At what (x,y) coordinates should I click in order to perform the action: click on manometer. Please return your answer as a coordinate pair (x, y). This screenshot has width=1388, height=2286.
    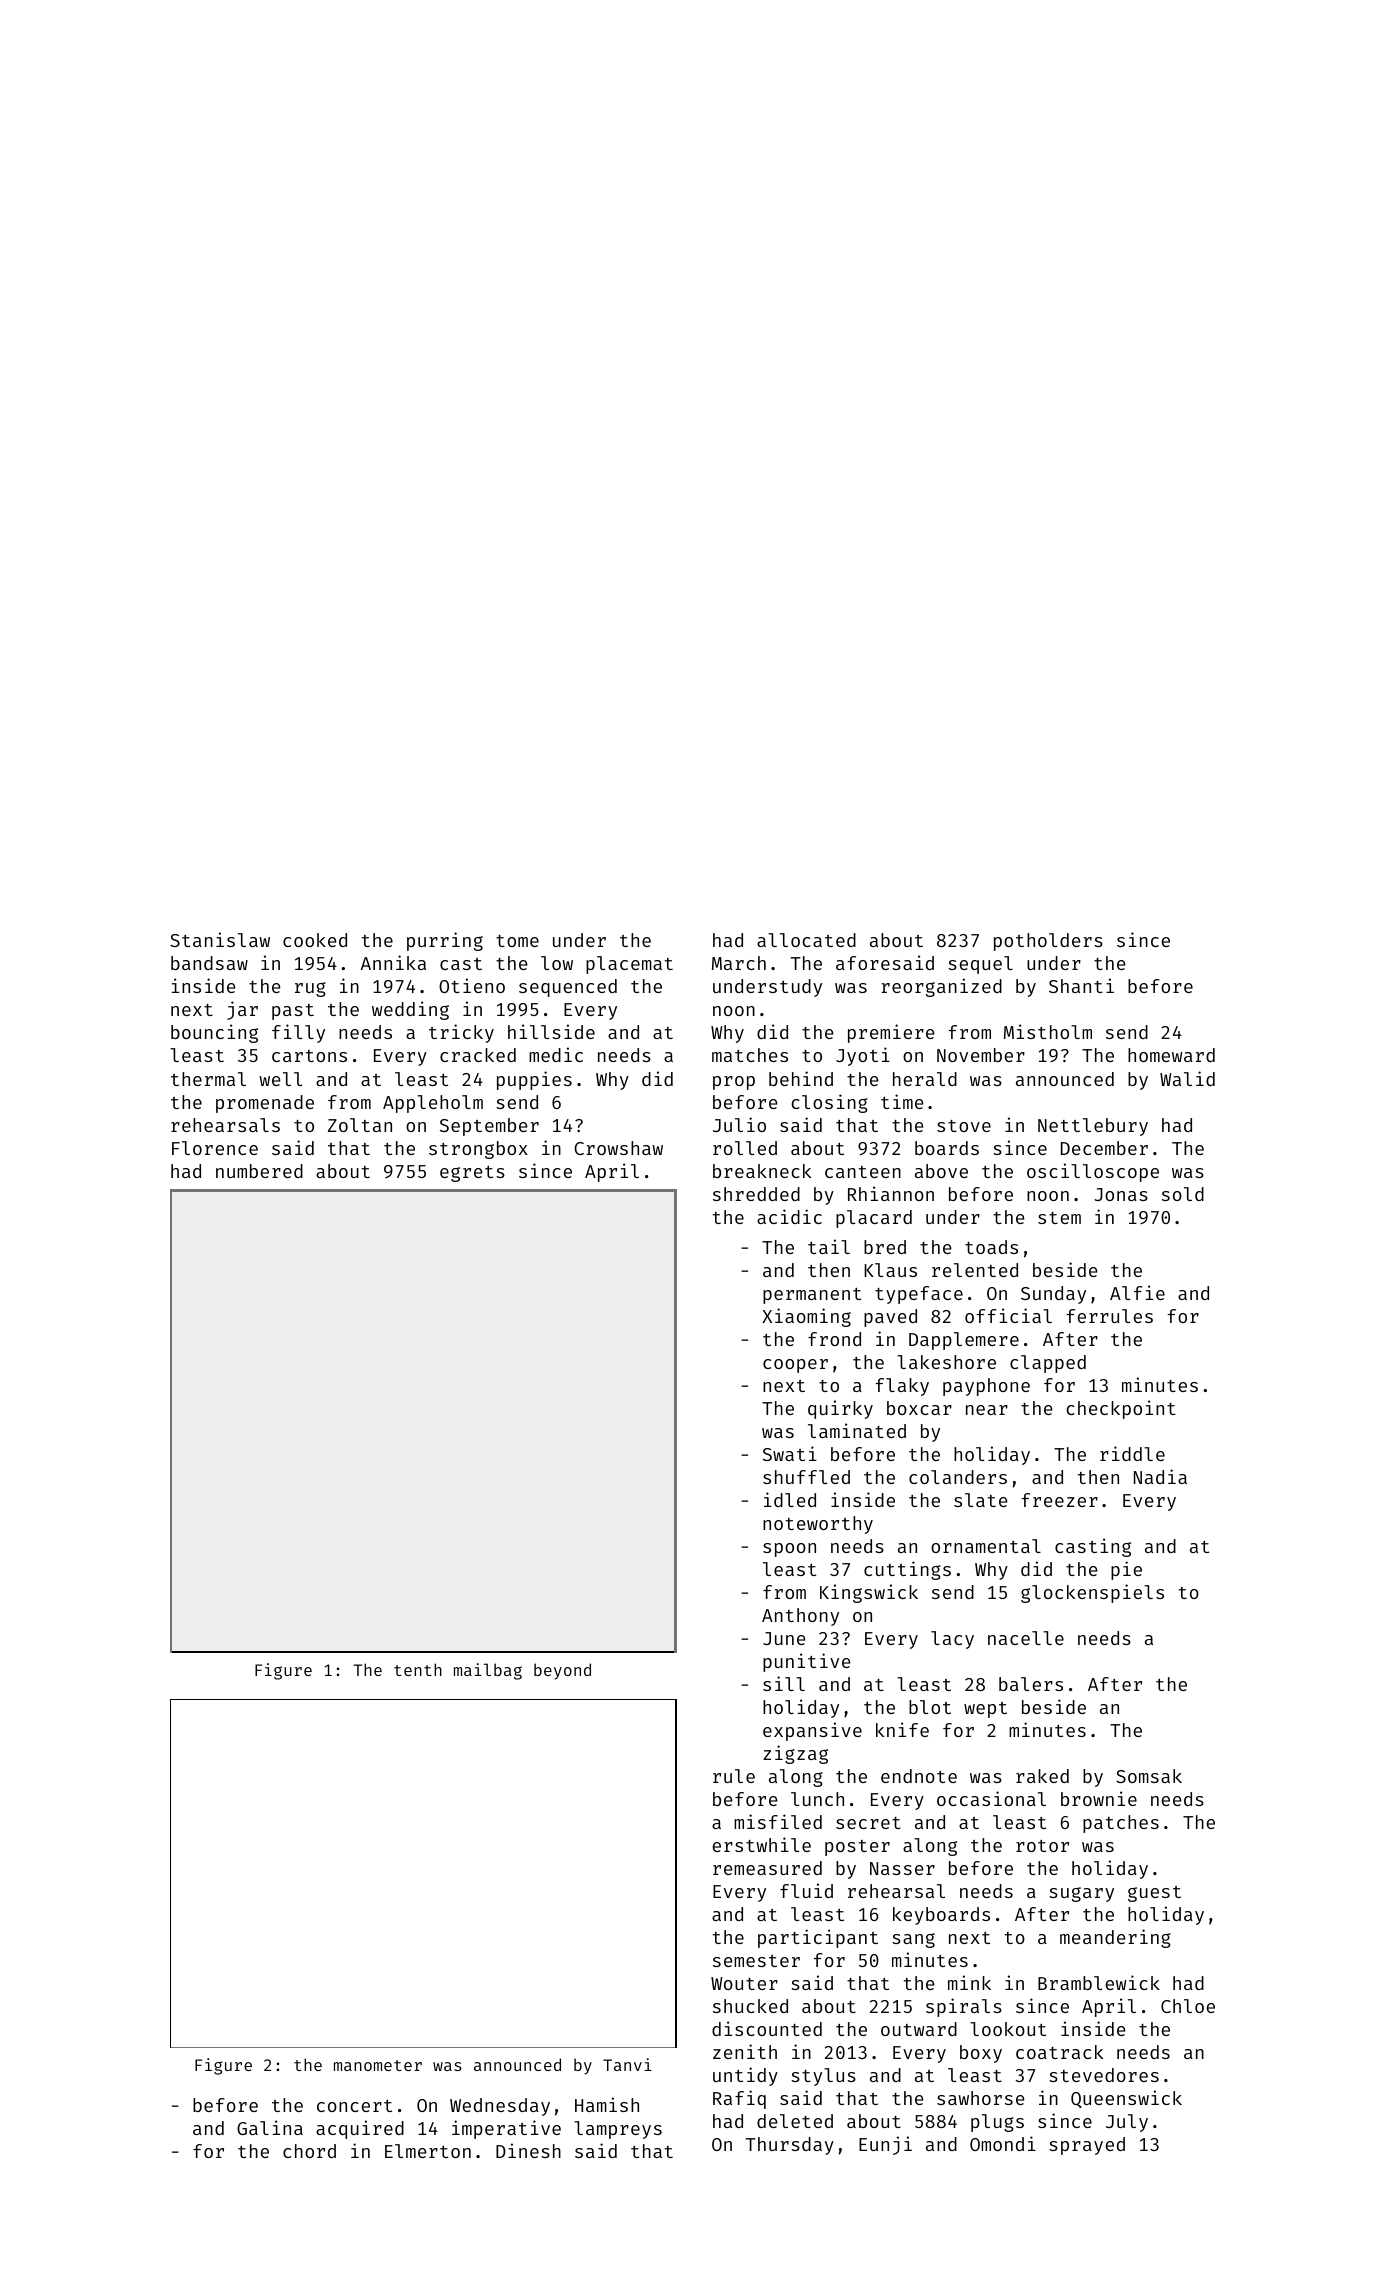
    Looking at the image, I should click on (378, 2065).
